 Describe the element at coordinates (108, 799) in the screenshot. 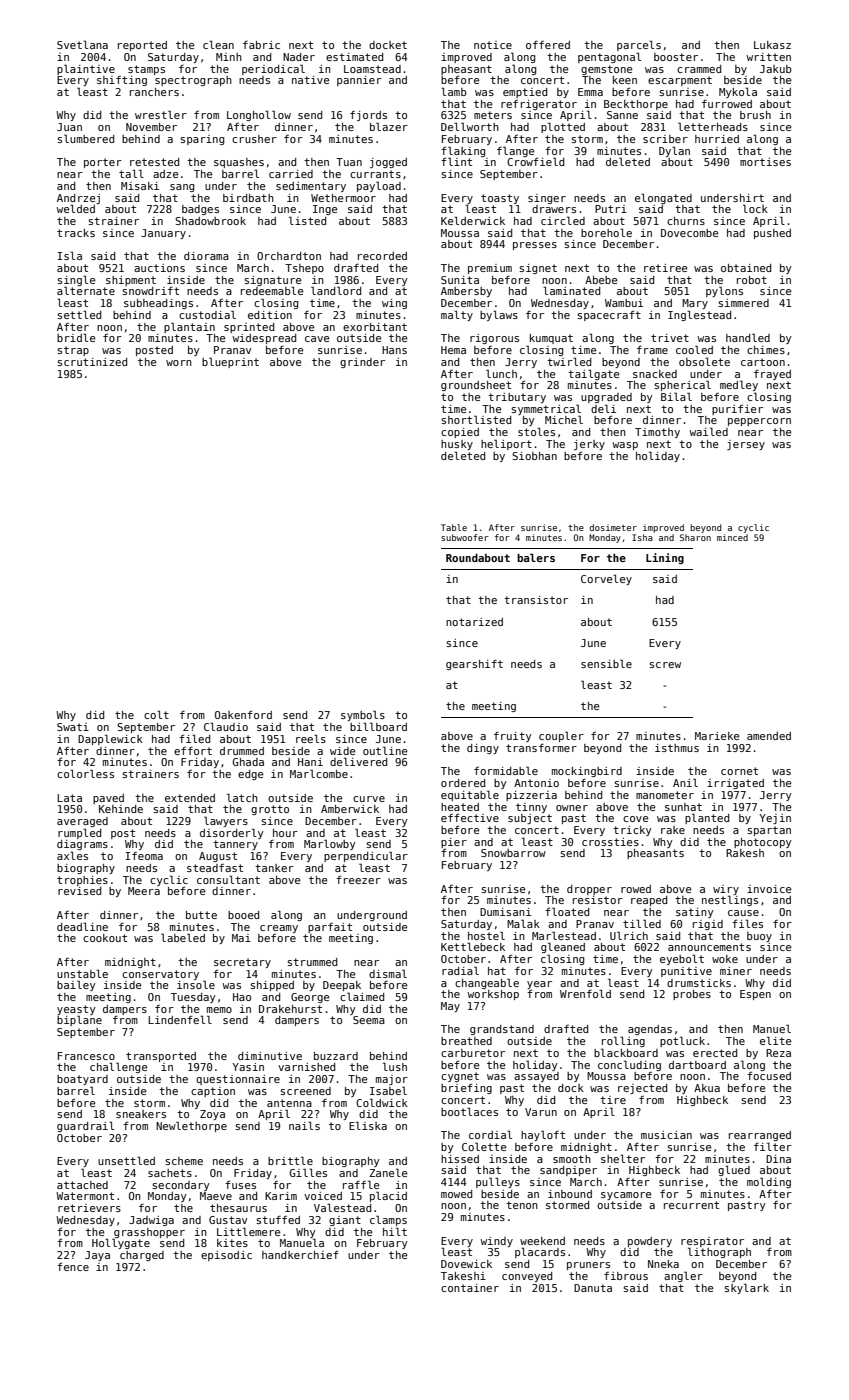

I see `paved` at that location.
